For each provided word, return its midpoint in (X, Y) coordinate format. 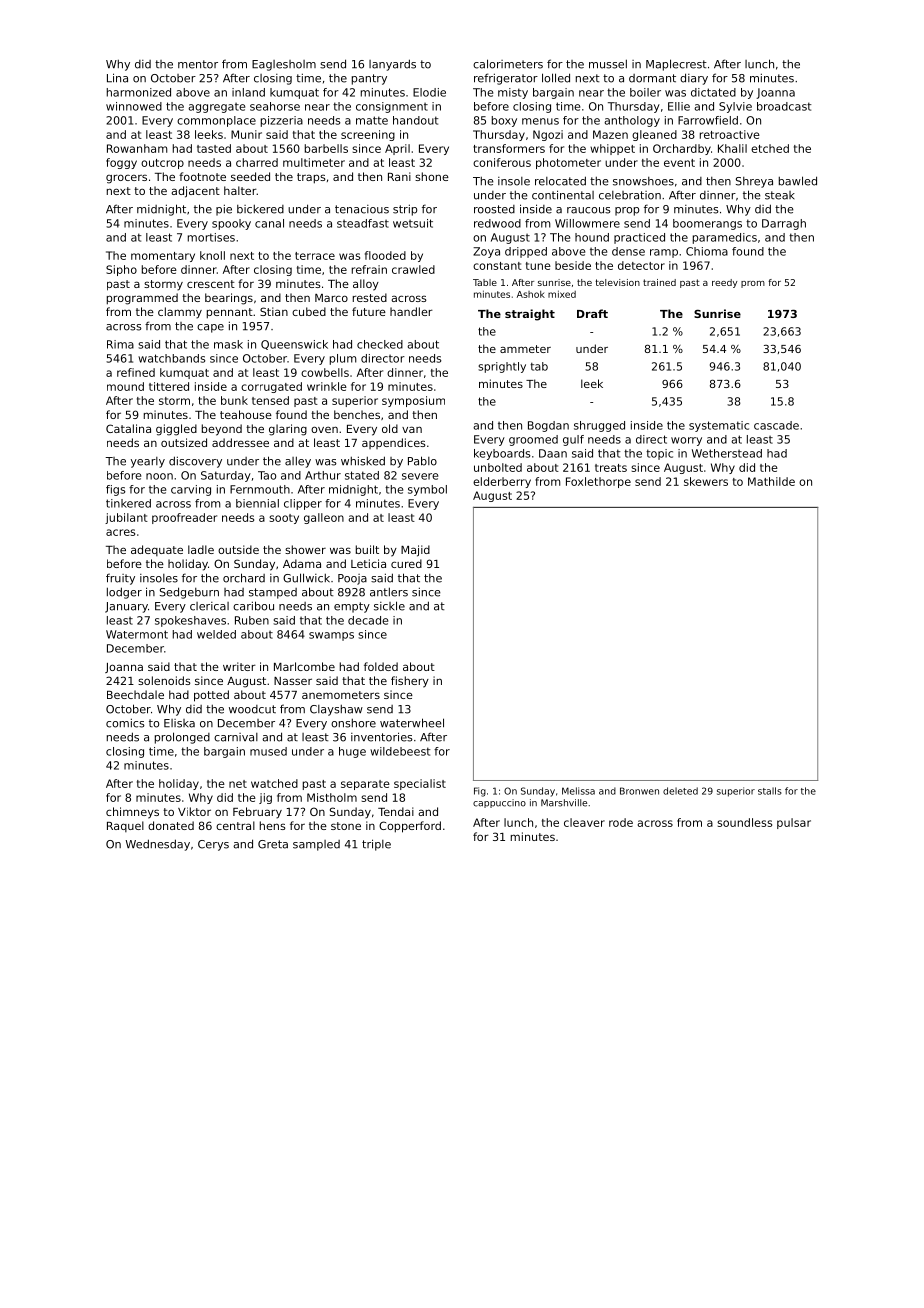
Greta (273, 844)
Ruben (252, 620)
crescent (211, 284)
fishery (410, 682)
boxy (504, 121)
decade (368, 620)
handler (411, 311)
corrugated (271, 387)
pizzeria (282, 121)
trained (659, 282)
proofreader (184, 518)
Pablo (422, 461)
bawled (798, 181)
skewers (706, 481)
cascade (776, 425)
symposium (413, 401)
